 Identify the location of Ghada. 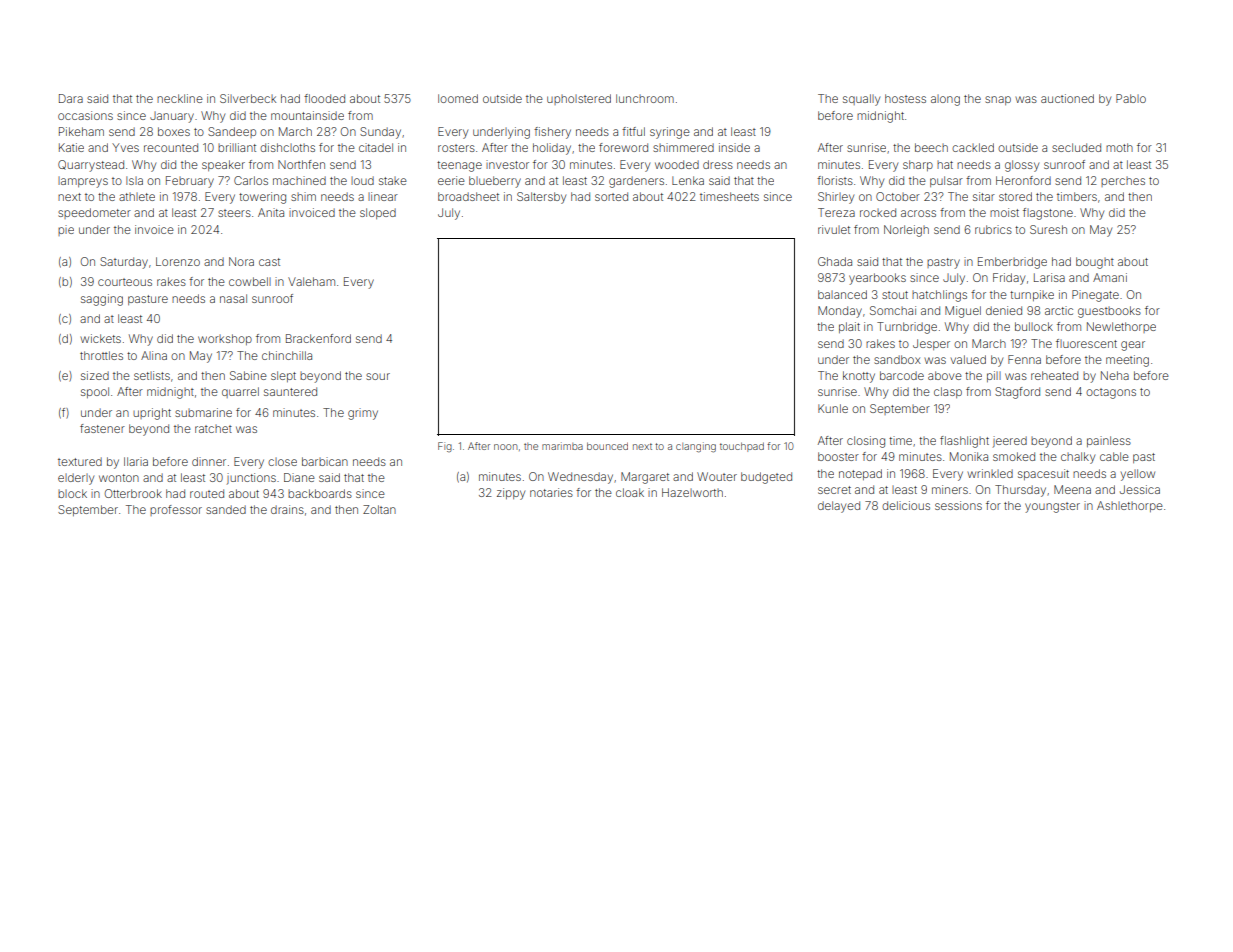
(835, 261).
